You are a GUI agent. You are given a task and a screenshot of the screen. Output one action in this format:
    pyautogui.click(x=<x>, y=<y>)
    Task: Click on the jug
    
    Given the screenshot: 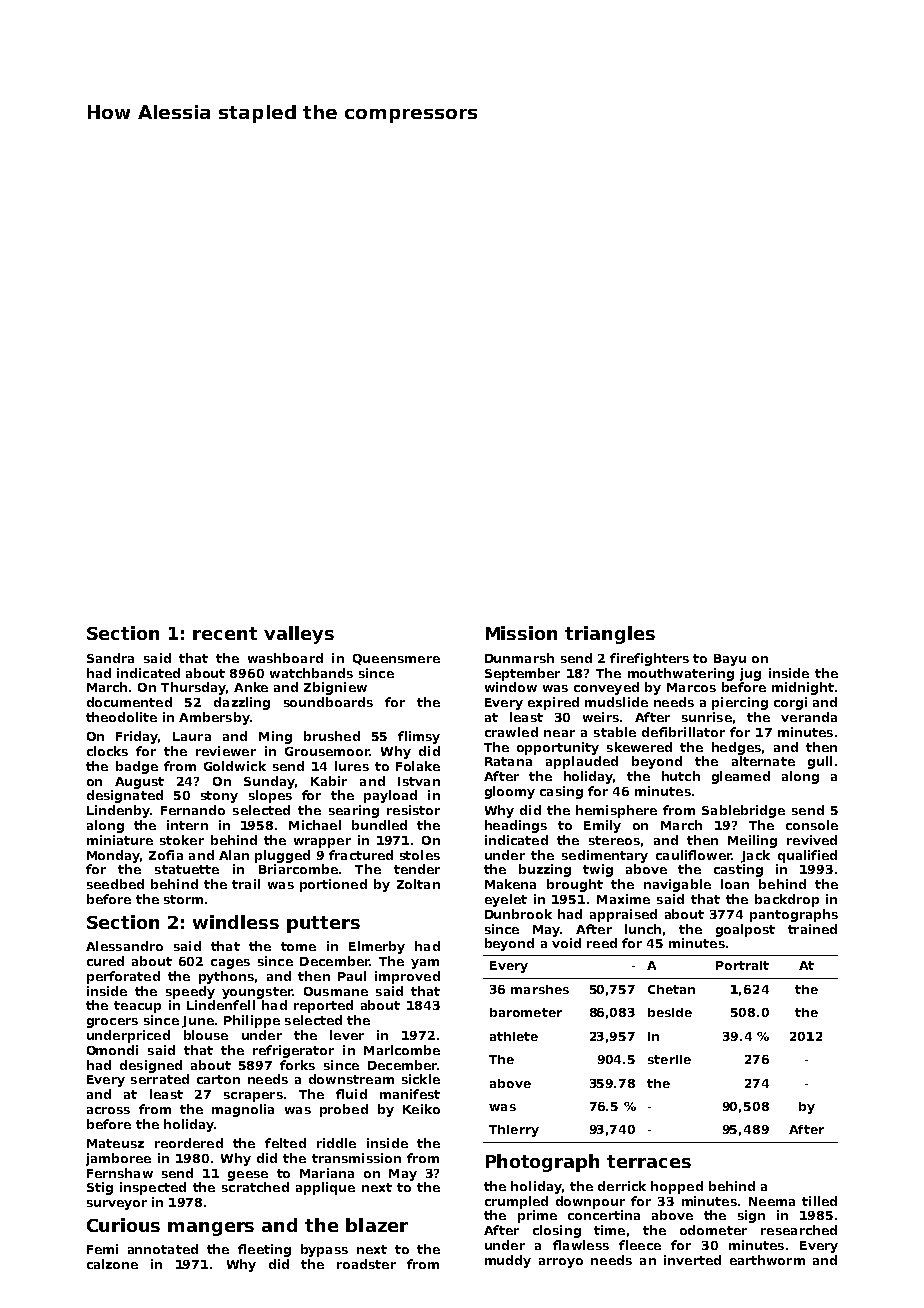 What is the action you would take?
    pyautogui.click(x=750, y=674)
